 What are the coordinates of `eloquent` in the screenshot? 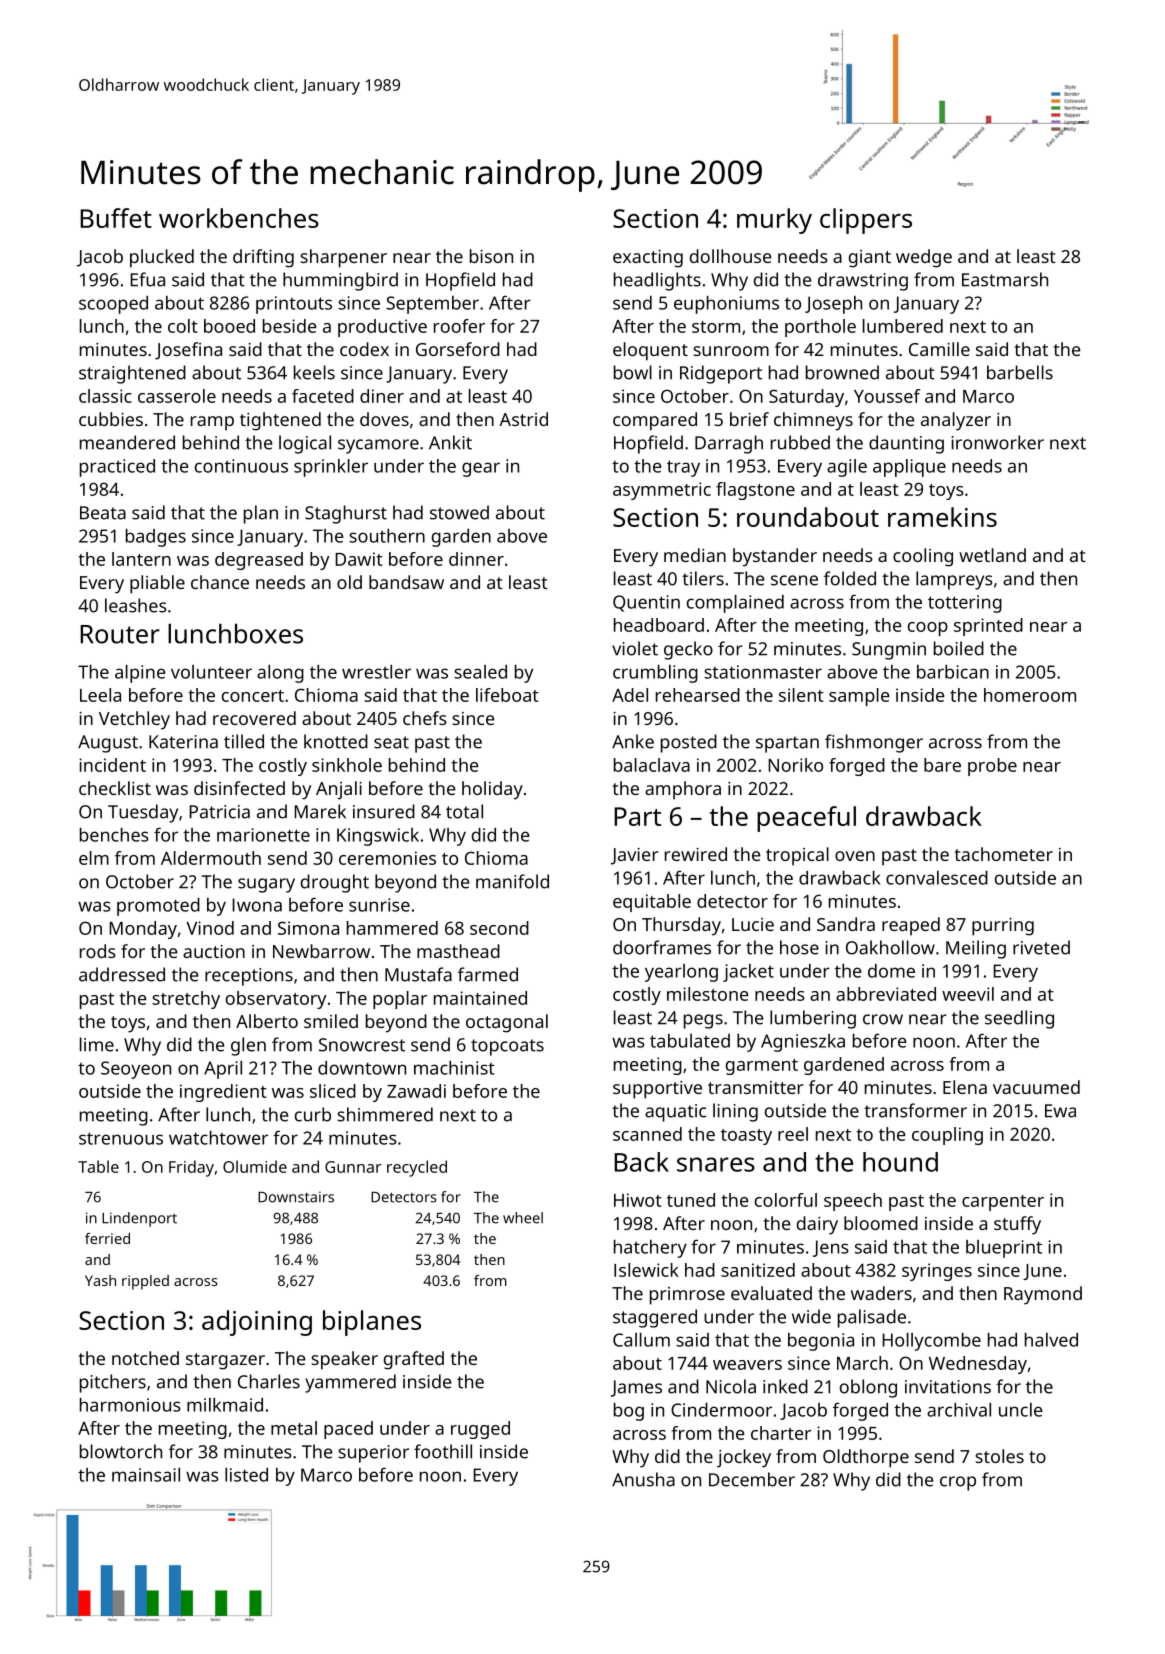 It's located at (650, 351).
